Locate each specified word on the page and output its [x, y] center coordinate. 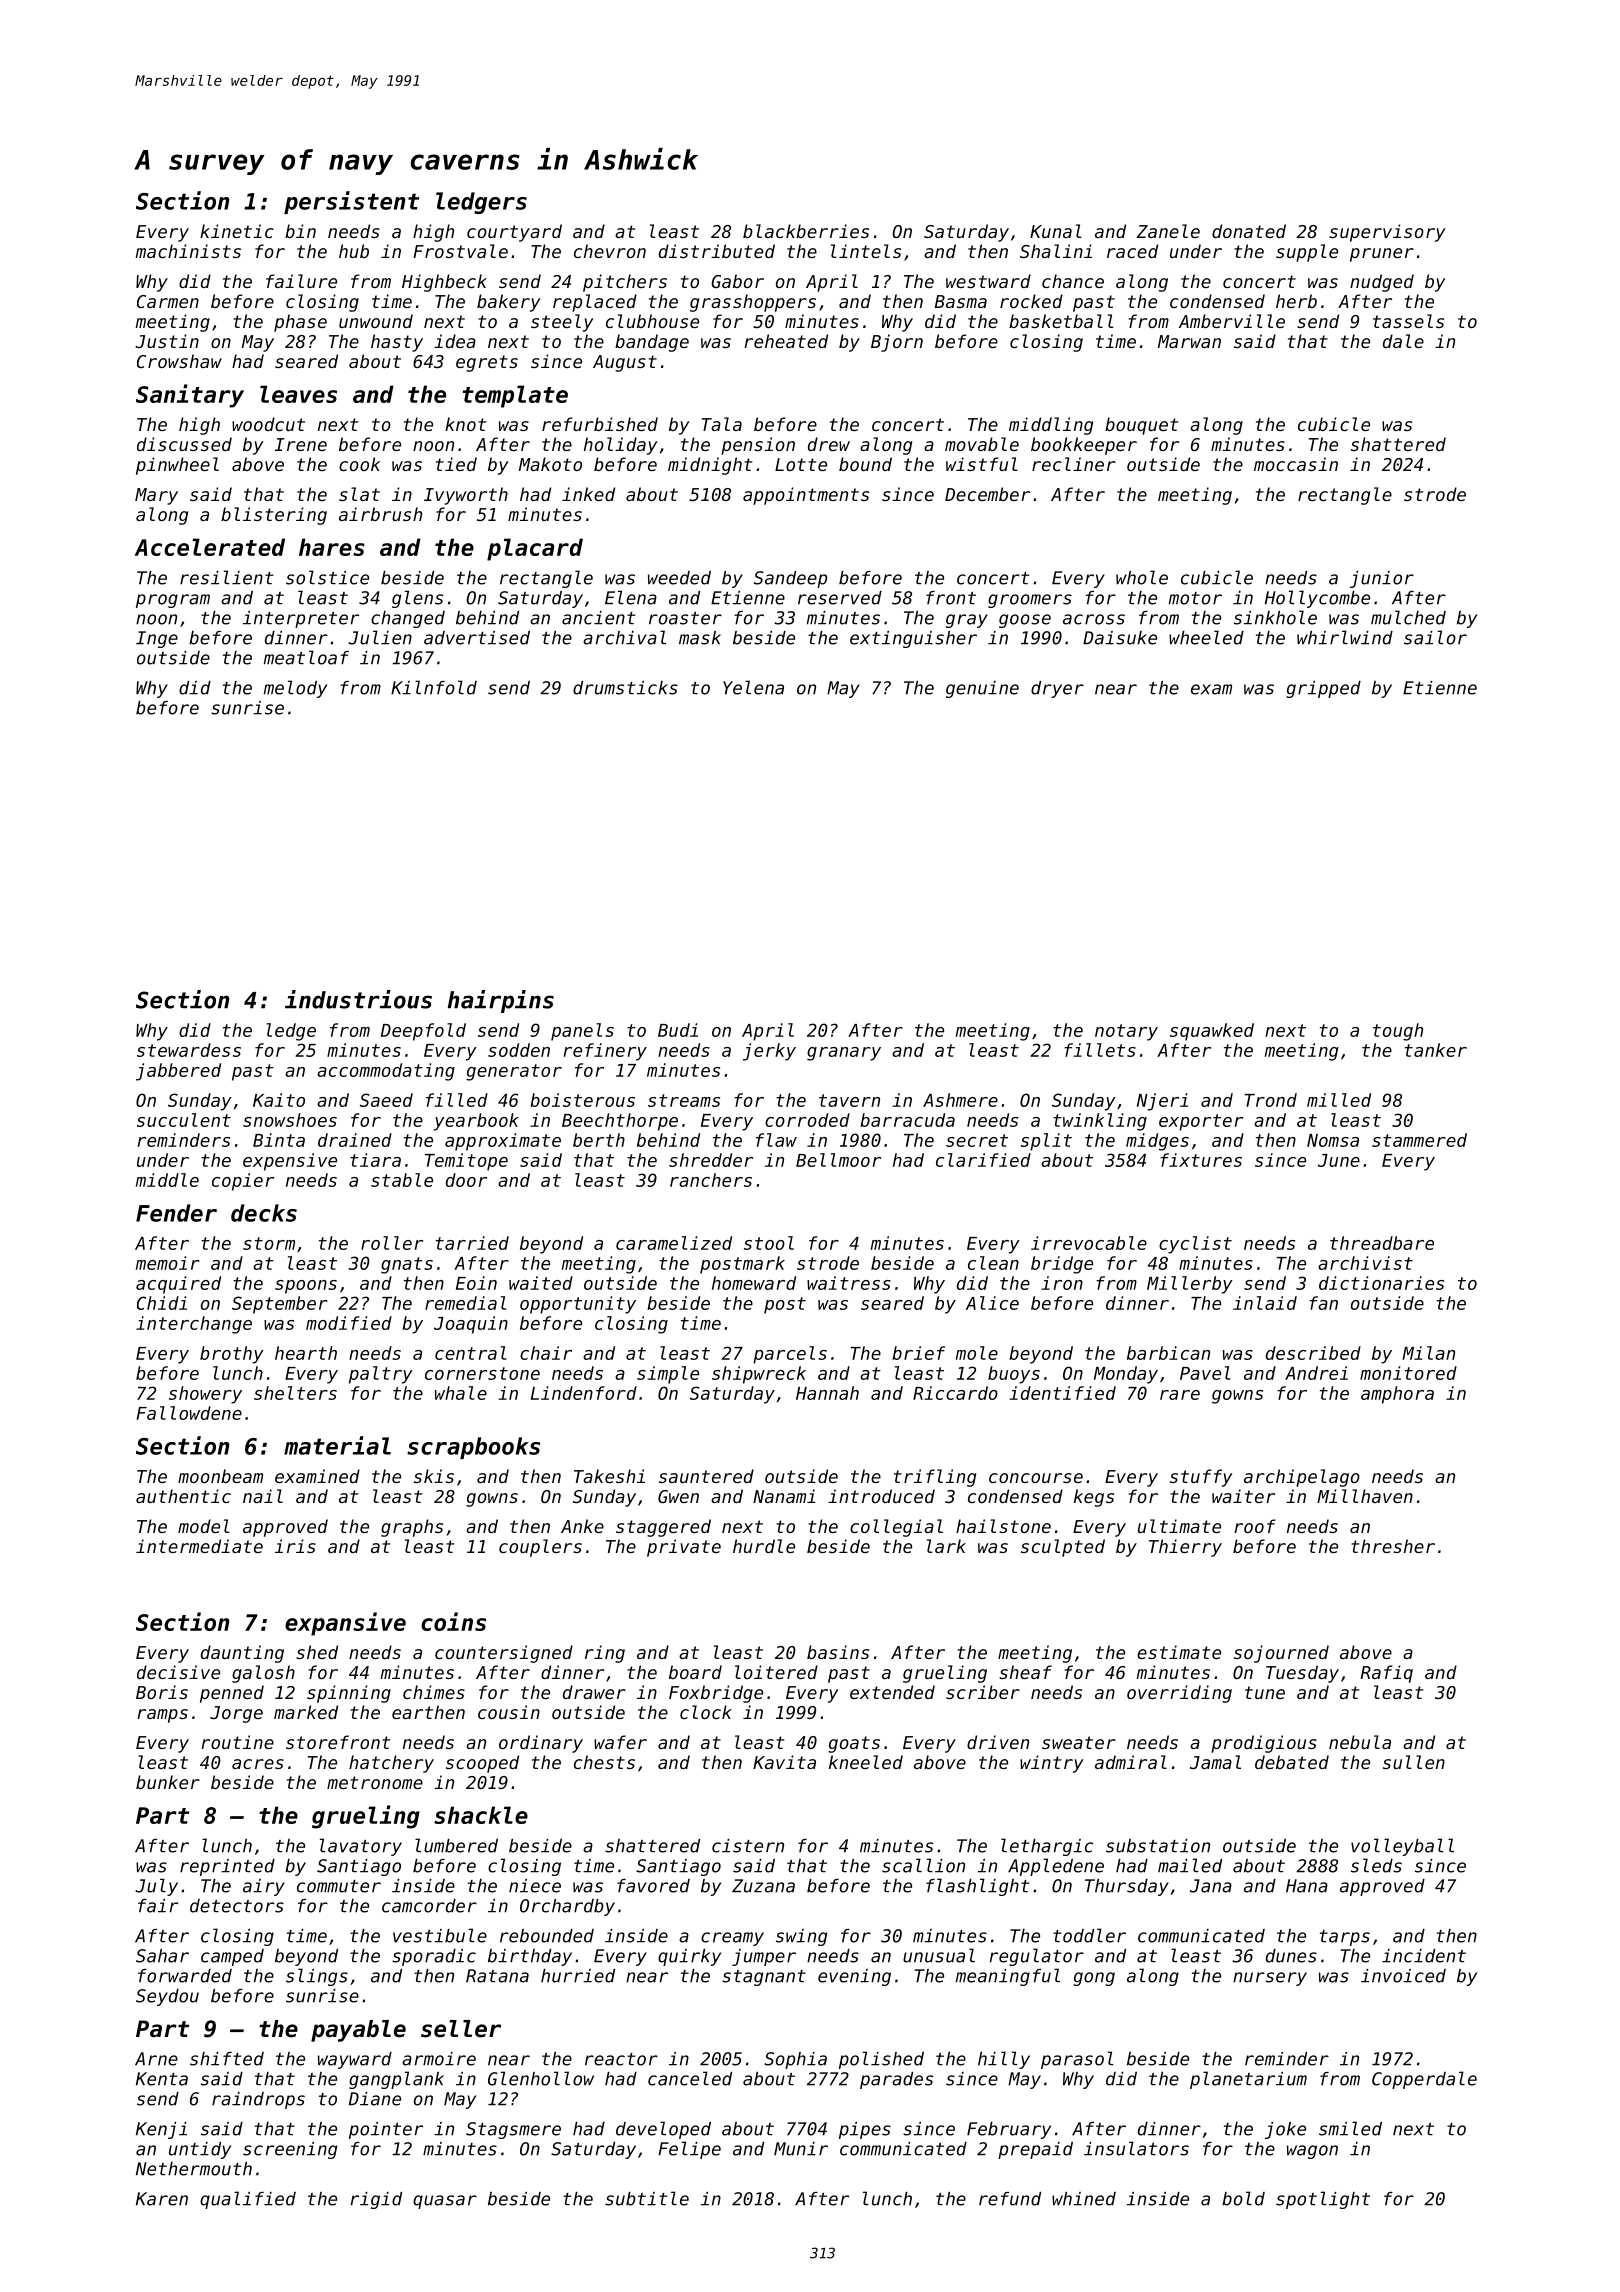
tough [1398, 1032]
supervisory [1387, 233]
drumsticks [625, 688]
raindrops [258, 2100]
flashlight [977, 1887]
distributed [717, 251]
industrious [358, 999]
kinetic [237, 231]
